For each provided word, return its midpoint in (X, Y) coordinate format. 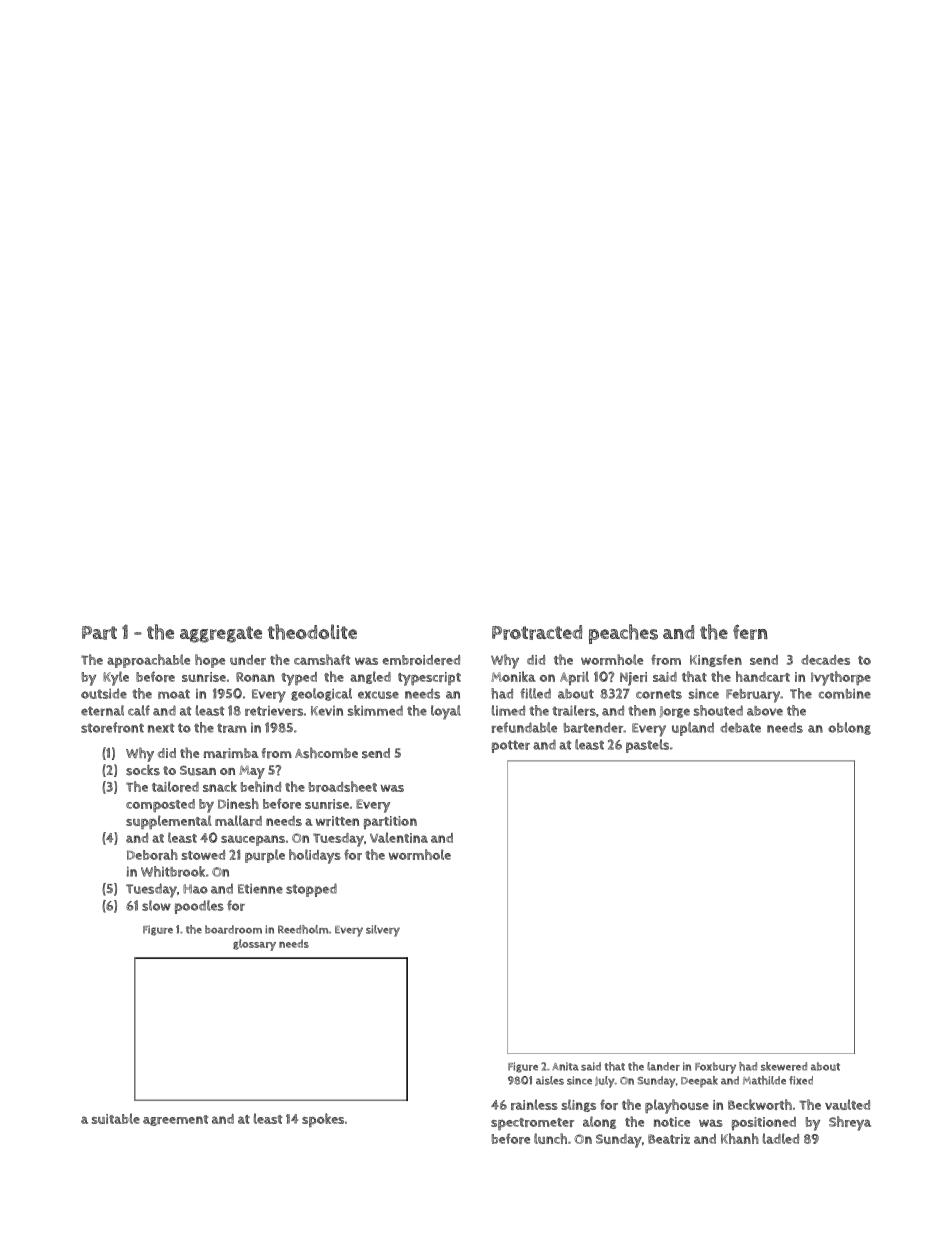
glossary (254, 945)
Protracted (537, 632)
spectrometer (532, 1124)
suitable (116, 1118)
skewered (784, 1066)
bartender (593, 727)
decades (825, 660)
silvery (383, 931)
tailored (175, 786)
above (765, 711)
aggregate (221, 634)
